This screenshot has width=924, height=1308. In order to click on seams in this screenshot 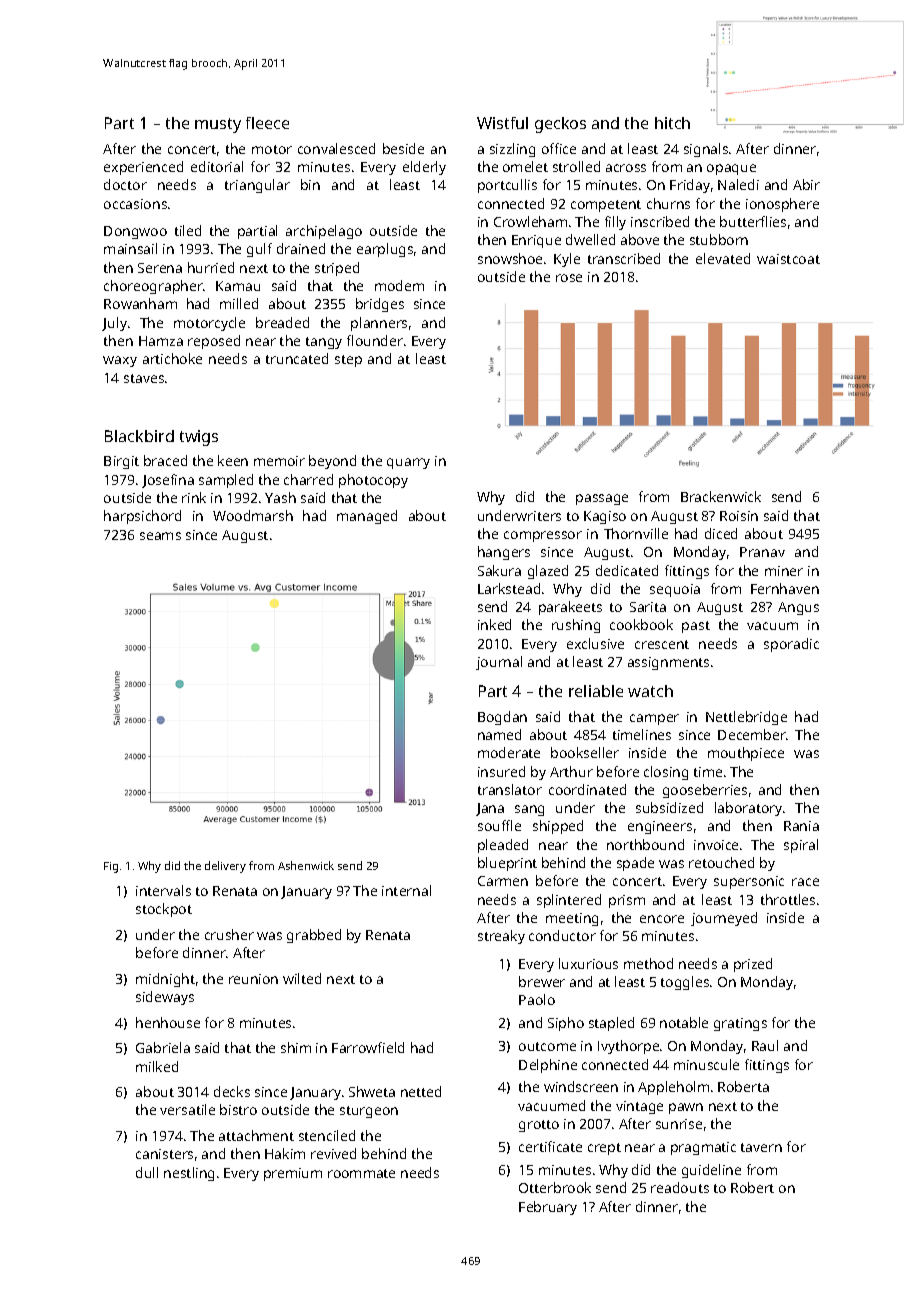, I will do `click(160, 536)`.
